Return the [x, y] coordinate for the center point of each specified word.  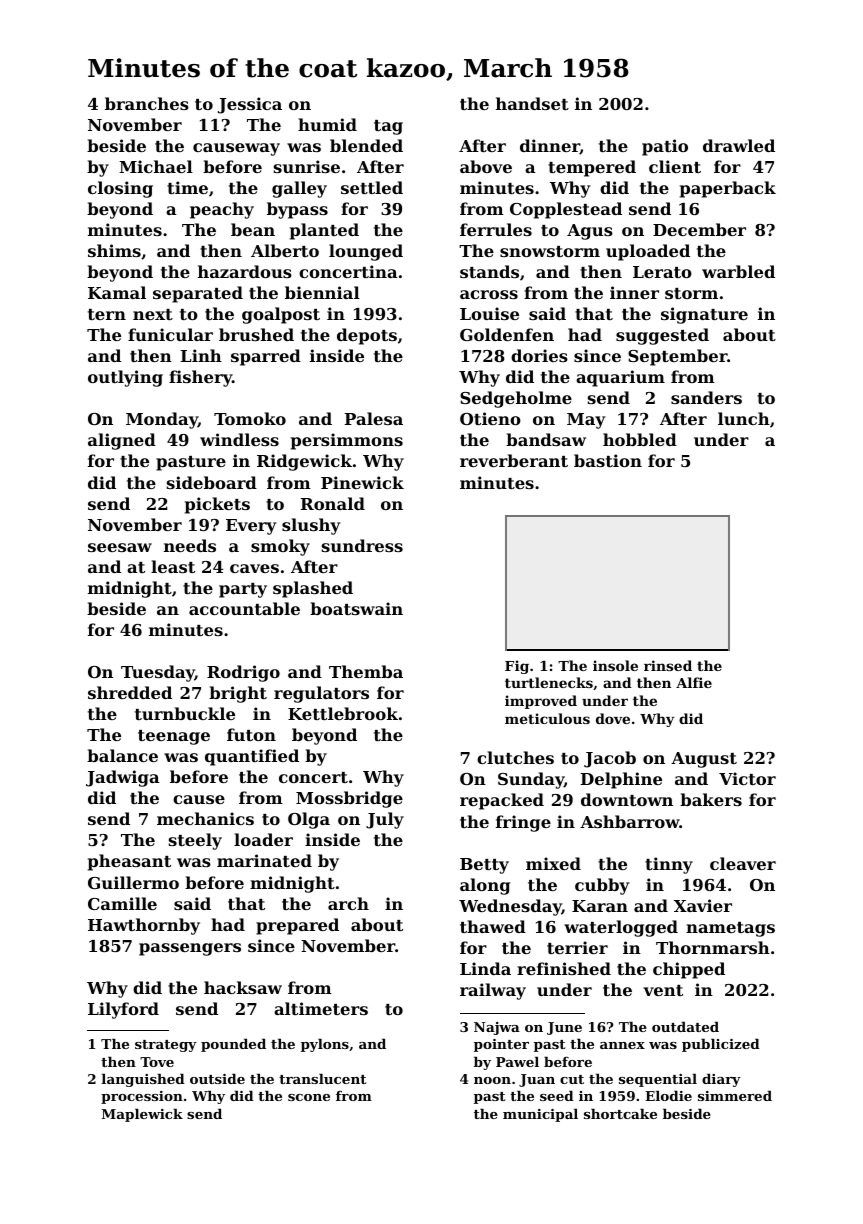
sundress [362, 545]
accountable [244, 608]
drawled [739, 145]
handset [532, 103]
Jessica [250, 105]
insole [615, 665]
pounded [233, 1045]
